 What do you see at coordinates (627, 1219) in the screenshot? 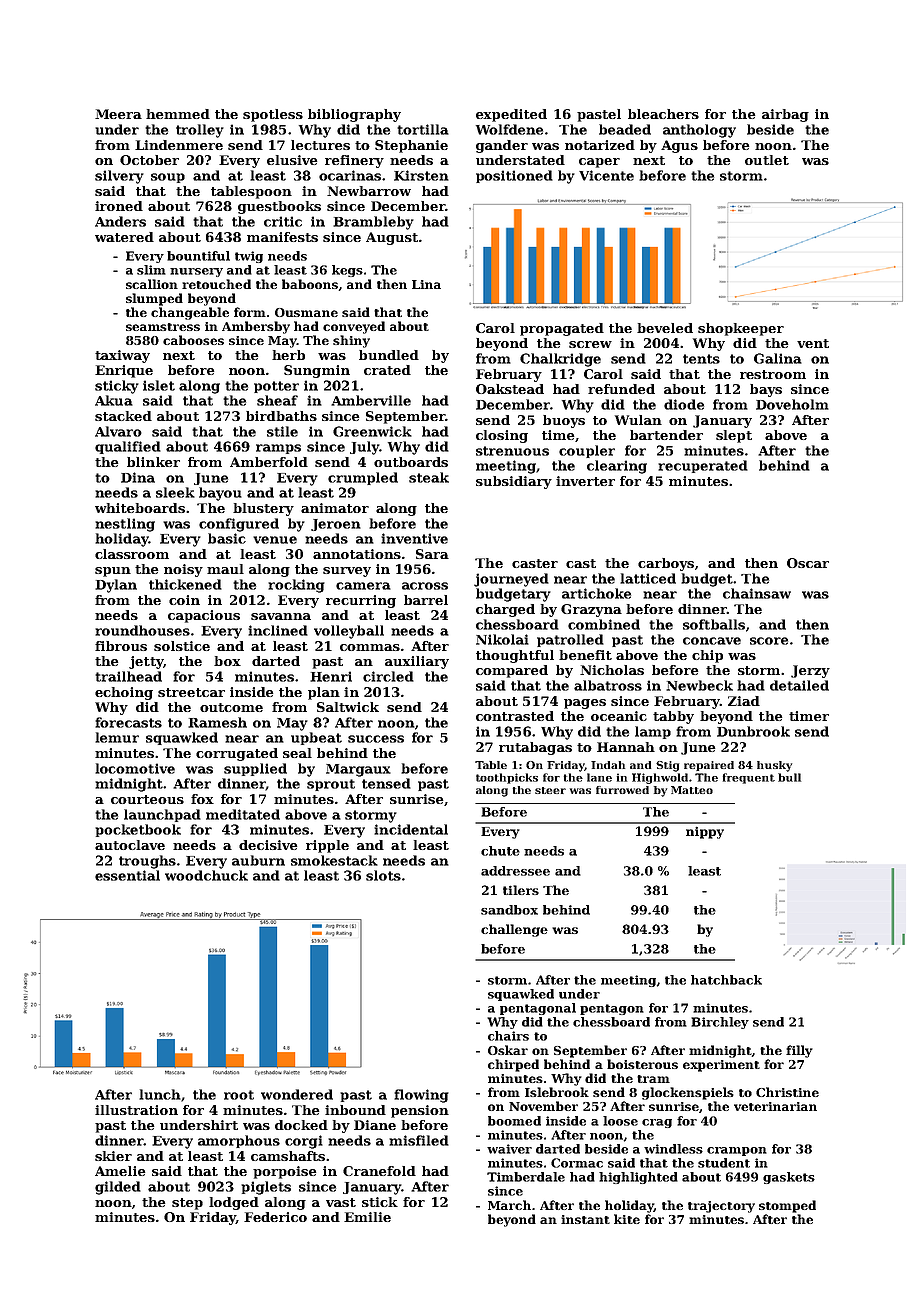
I see `kite` at bounding box center [627, 1219].
